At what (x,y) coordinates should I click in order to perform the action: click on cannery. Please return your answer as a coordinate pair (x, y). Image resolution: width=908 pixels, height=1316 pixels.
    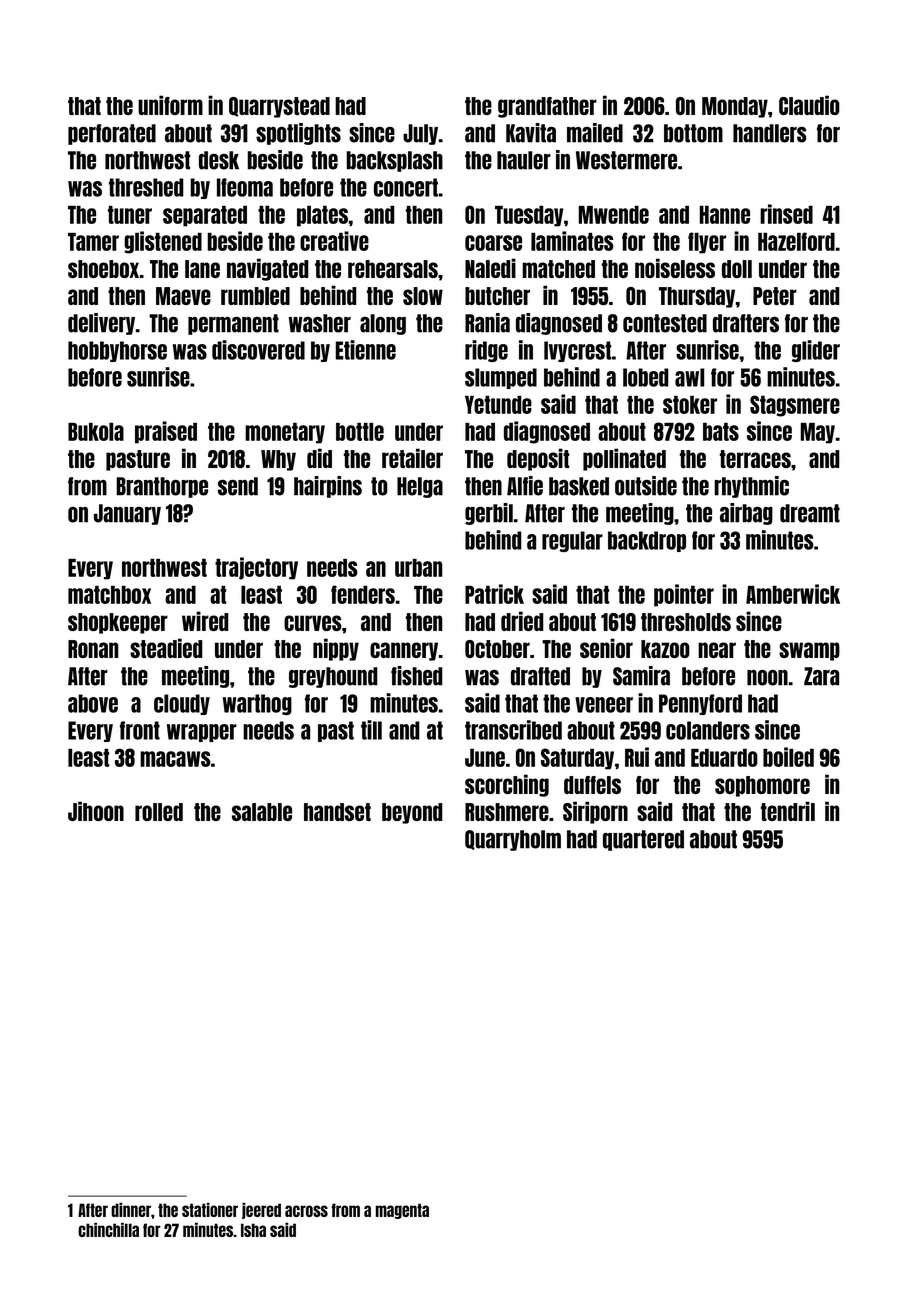
    Looking at the image, I should click on (404, 651).
